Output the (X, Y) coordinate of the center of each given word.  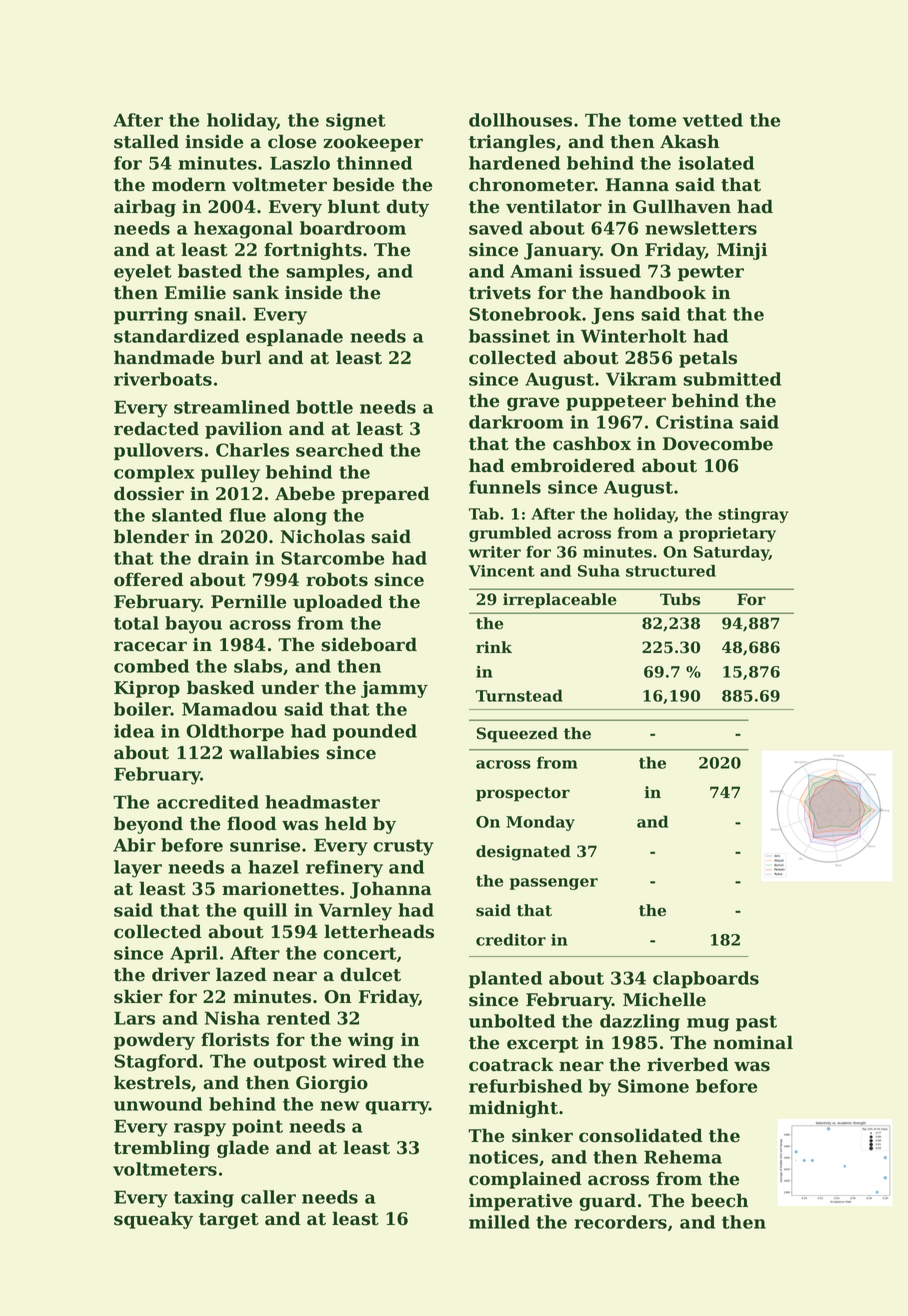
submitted (732, 379)
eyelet (143, 273)
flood (252, 823)
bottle (324, 407)
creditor (511, 939)
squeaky (153, 1220)
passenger (554, 884)
